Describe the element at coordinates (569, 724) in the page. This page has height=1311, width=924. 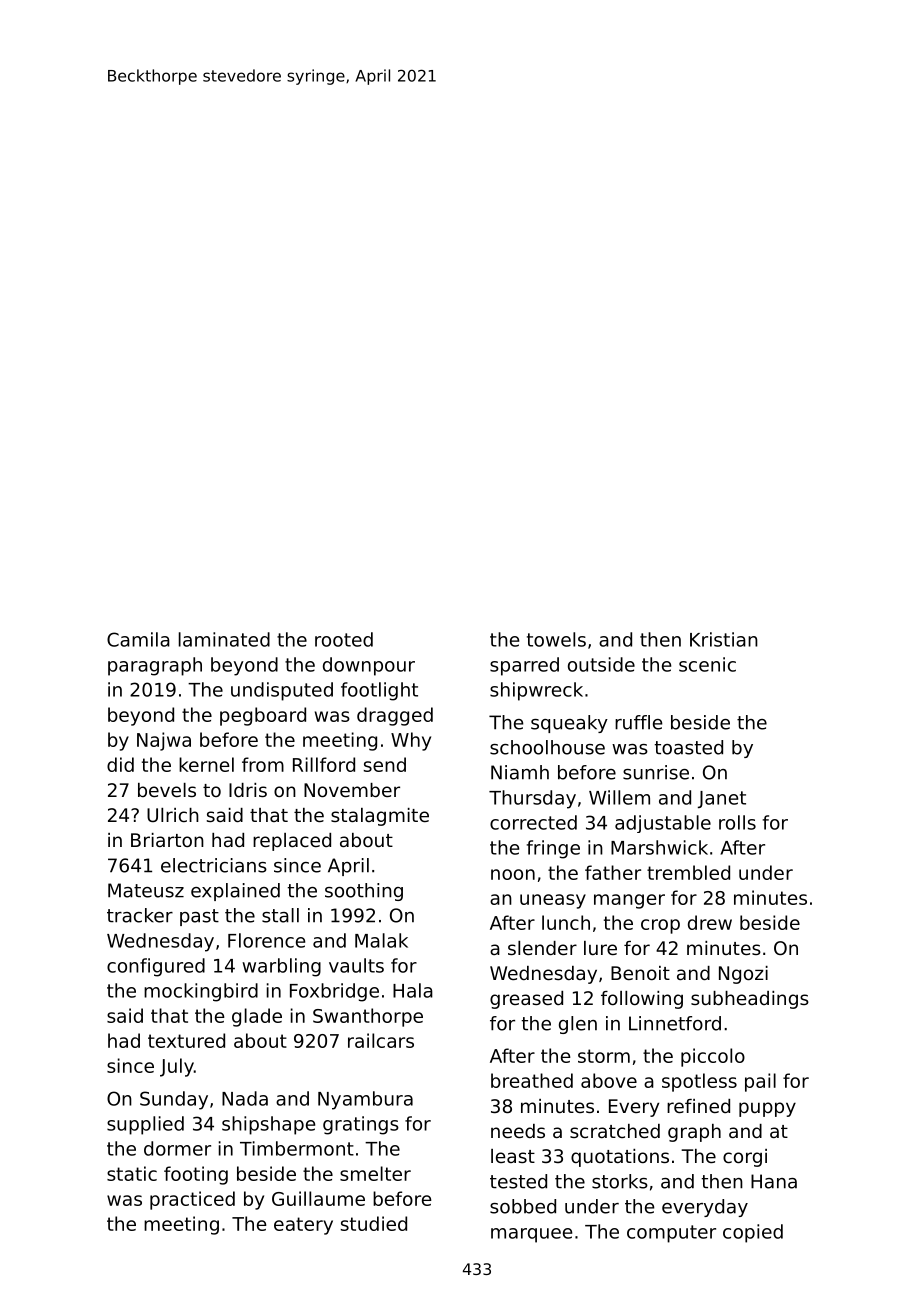
I see `squeaky` at that location.
